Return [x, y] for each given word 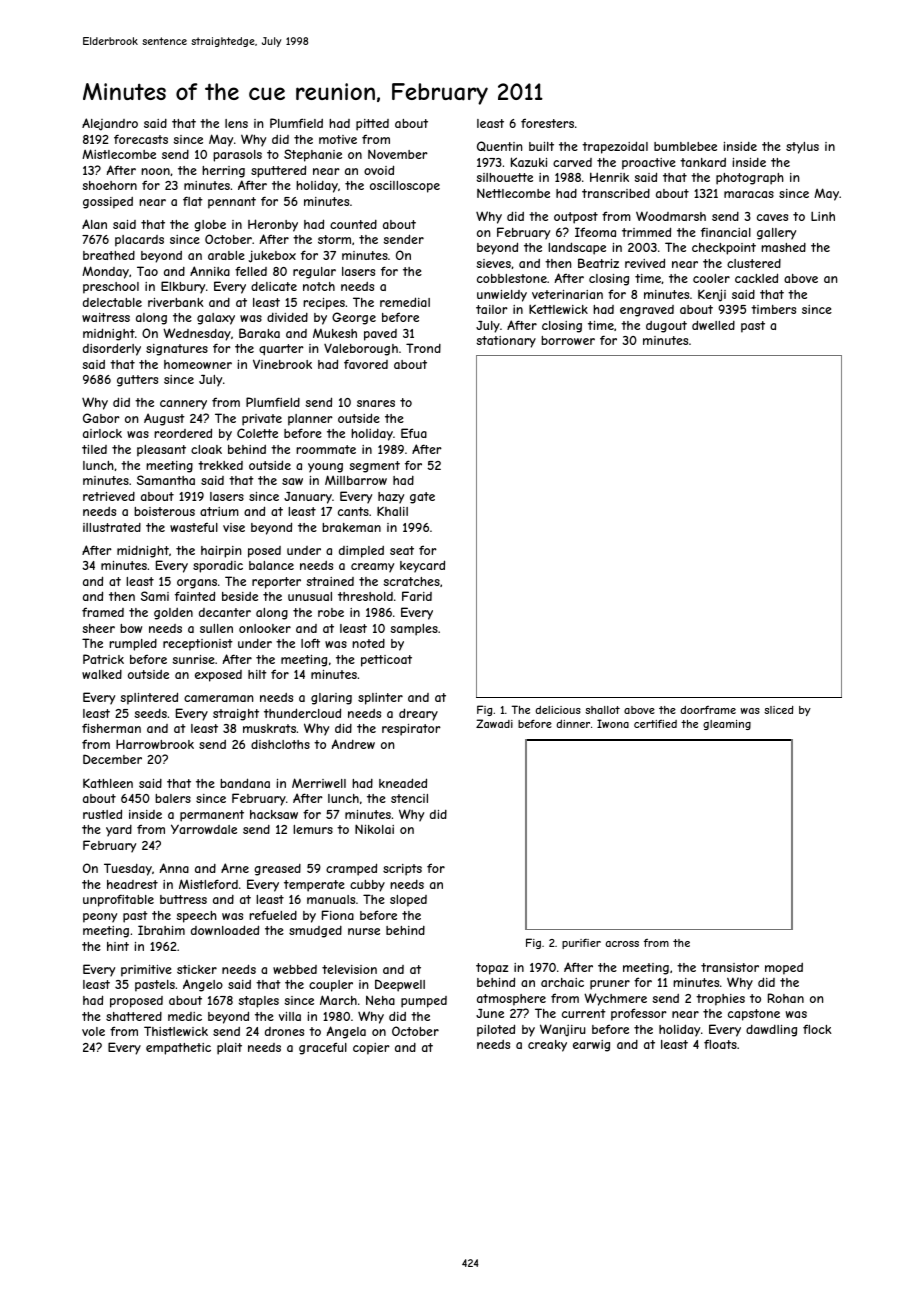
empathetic [178, 1049]
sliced [778, 710]
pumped [424, 1002]
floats [720, 1044]
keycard [422, 566]
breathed [109, 255]
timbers [773, 309]
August [164, 419]
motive [338, 139]
